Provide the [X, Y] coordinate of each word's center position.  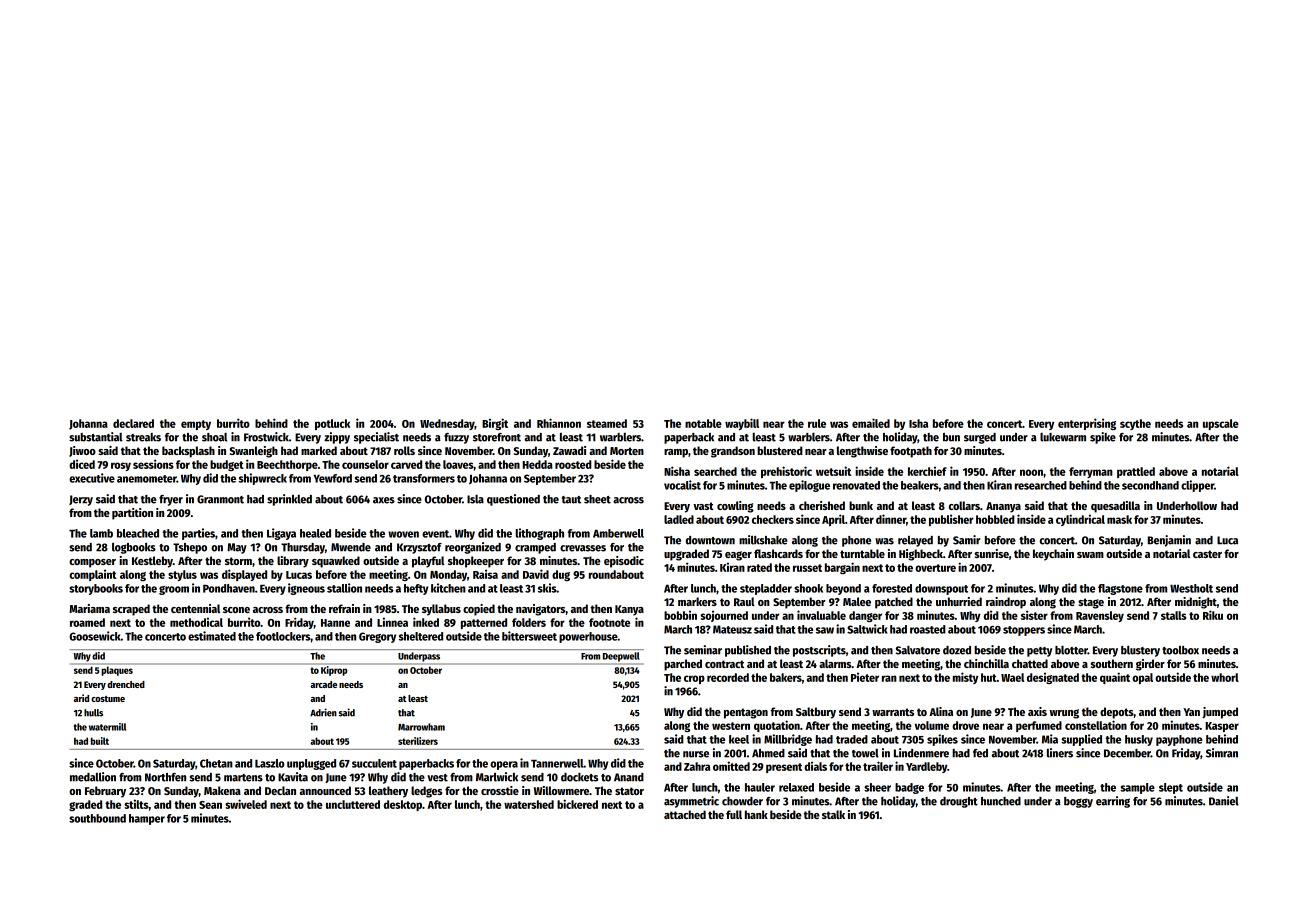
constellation [1096, 725]
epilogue [809, 486]
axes [384, 500]
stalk [833, 814]
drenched [126, 684]
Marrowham [421, 727]
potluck [332, 424]
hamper [147, 819]
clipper [1197, 486]
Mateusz [732, 629]
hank [756, 814]
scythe [1135, 424]
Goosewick [95, 636]
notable [703, 423]
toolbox [1180, 650]
